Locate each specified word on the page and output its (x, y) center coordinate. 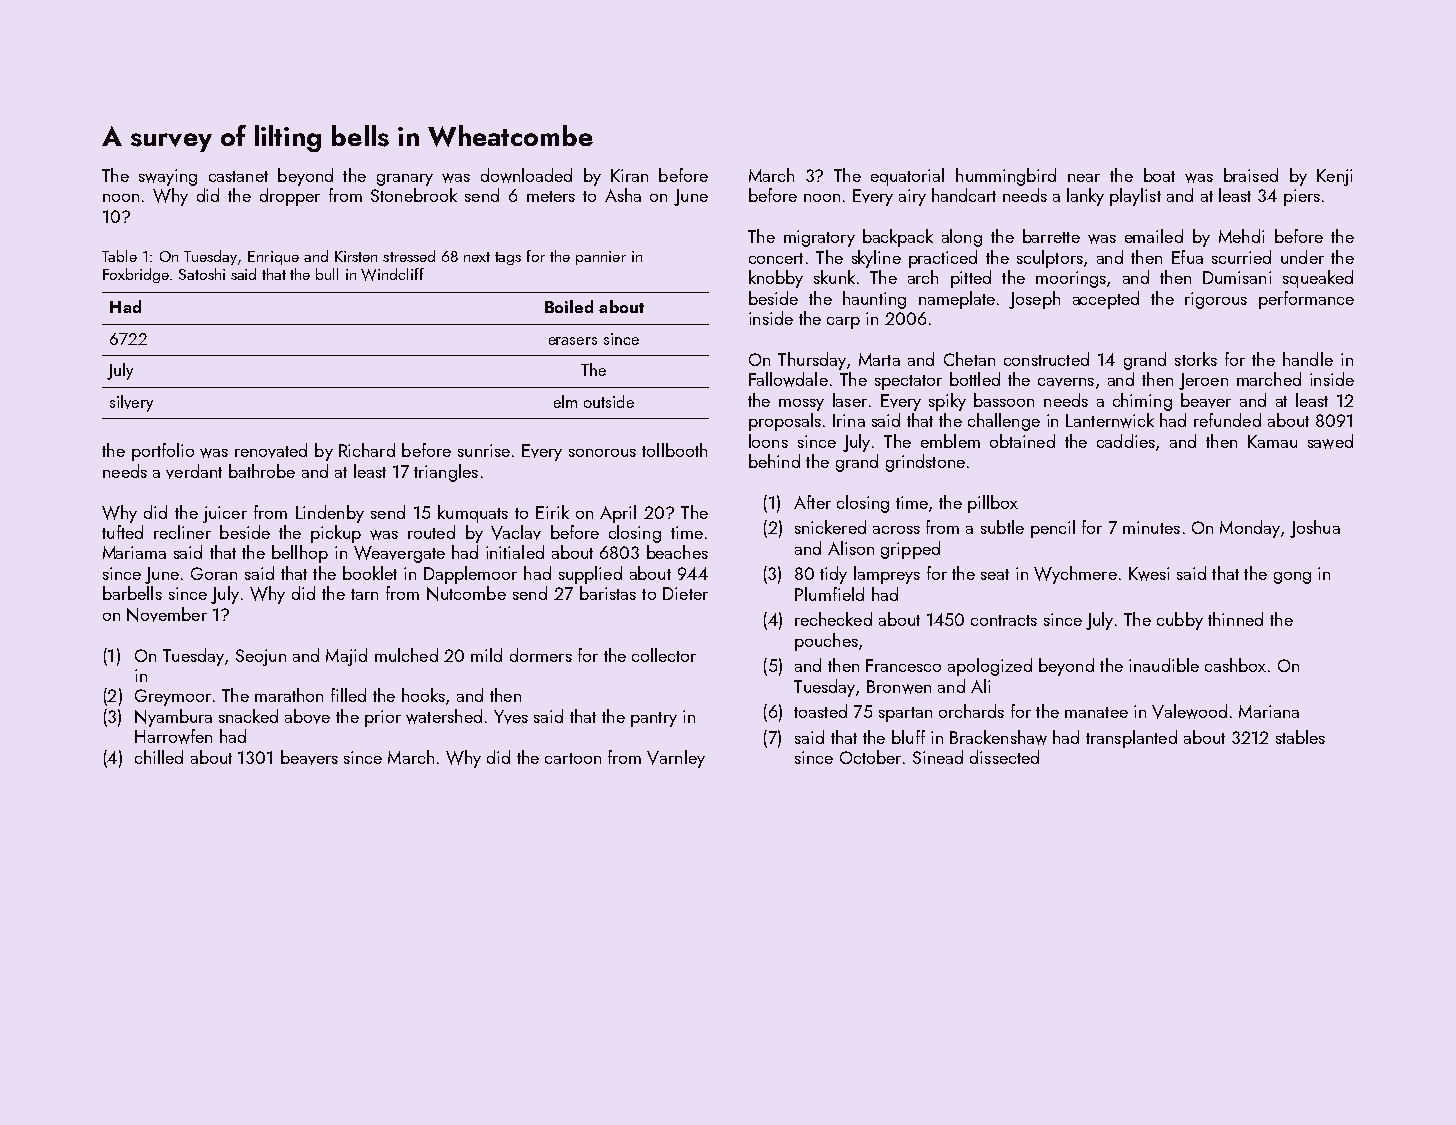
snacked (248, 716)
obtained (1022, 441)
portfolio (163, 452)
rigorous (1216, 300)
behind (774, 461)
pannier (601, 258)
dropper (290, 197)
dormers (541, 655)
